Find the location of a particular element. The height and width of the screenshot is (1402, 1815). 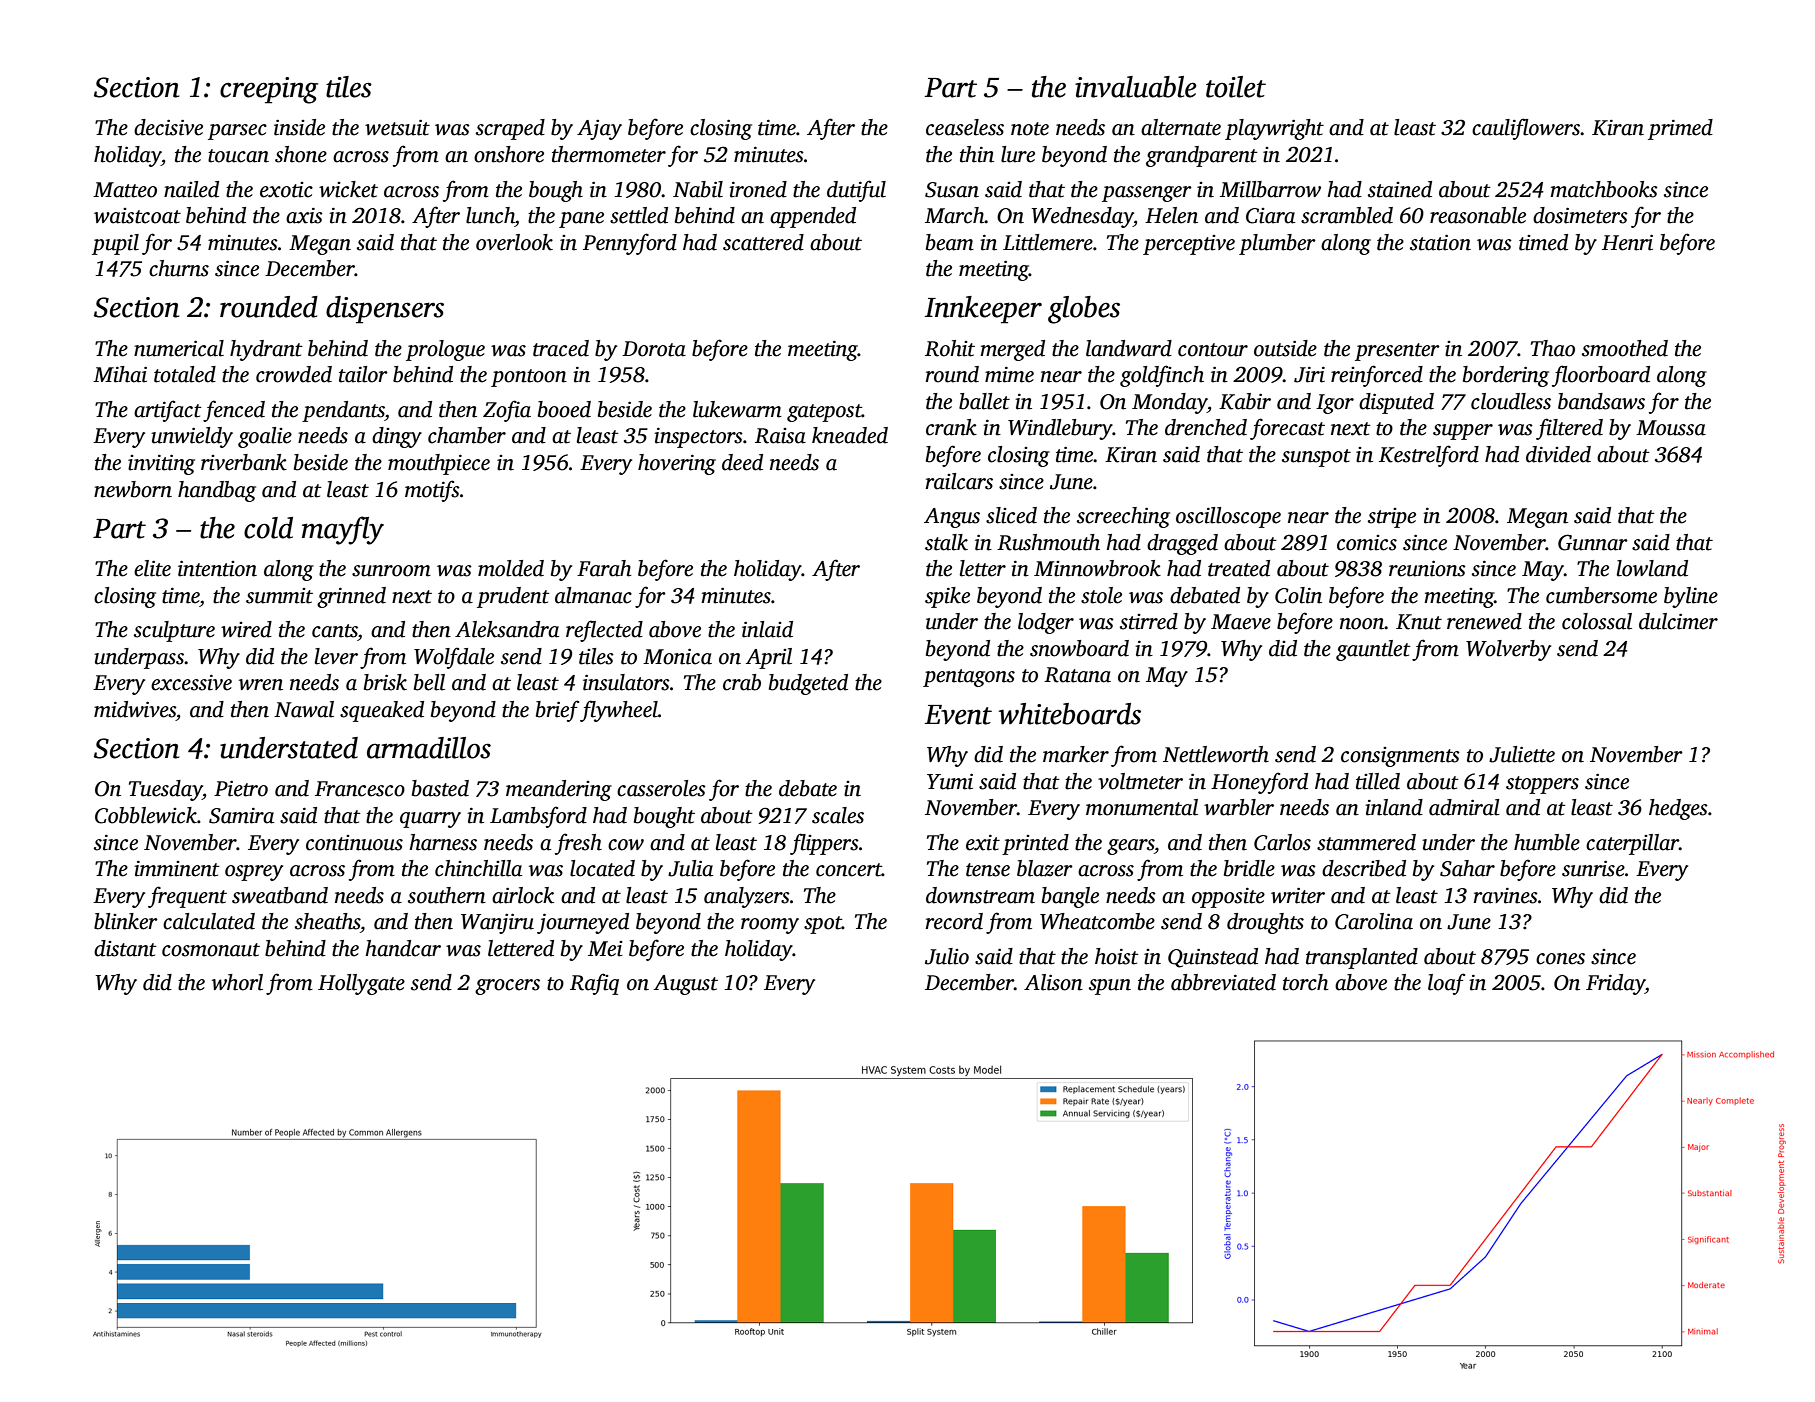

Rafiq is located at coordinates (594, 984).
